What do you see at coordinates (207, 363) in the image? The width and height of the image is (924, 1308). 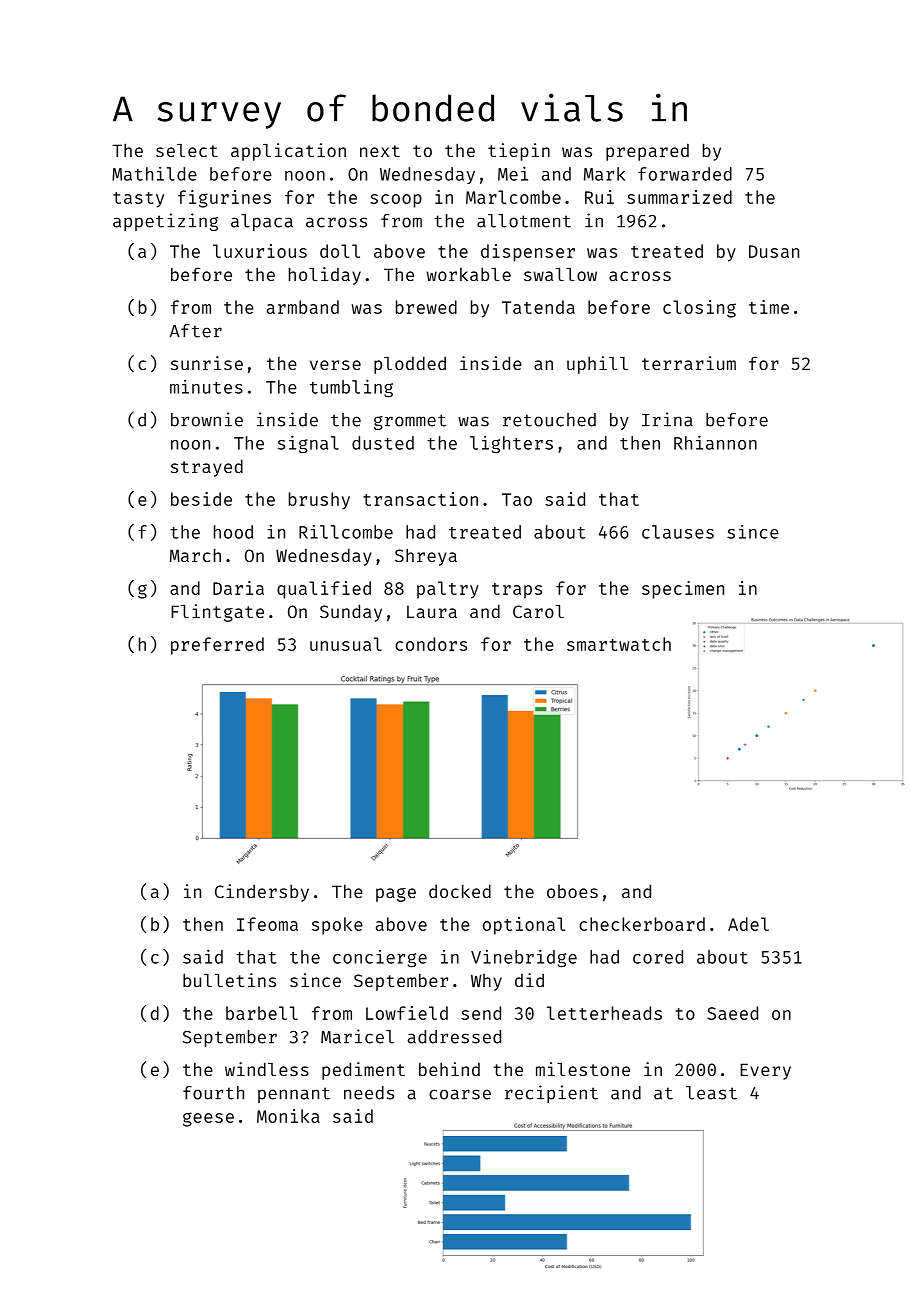 I see `sunrise` at bounding box center [207, 363].
